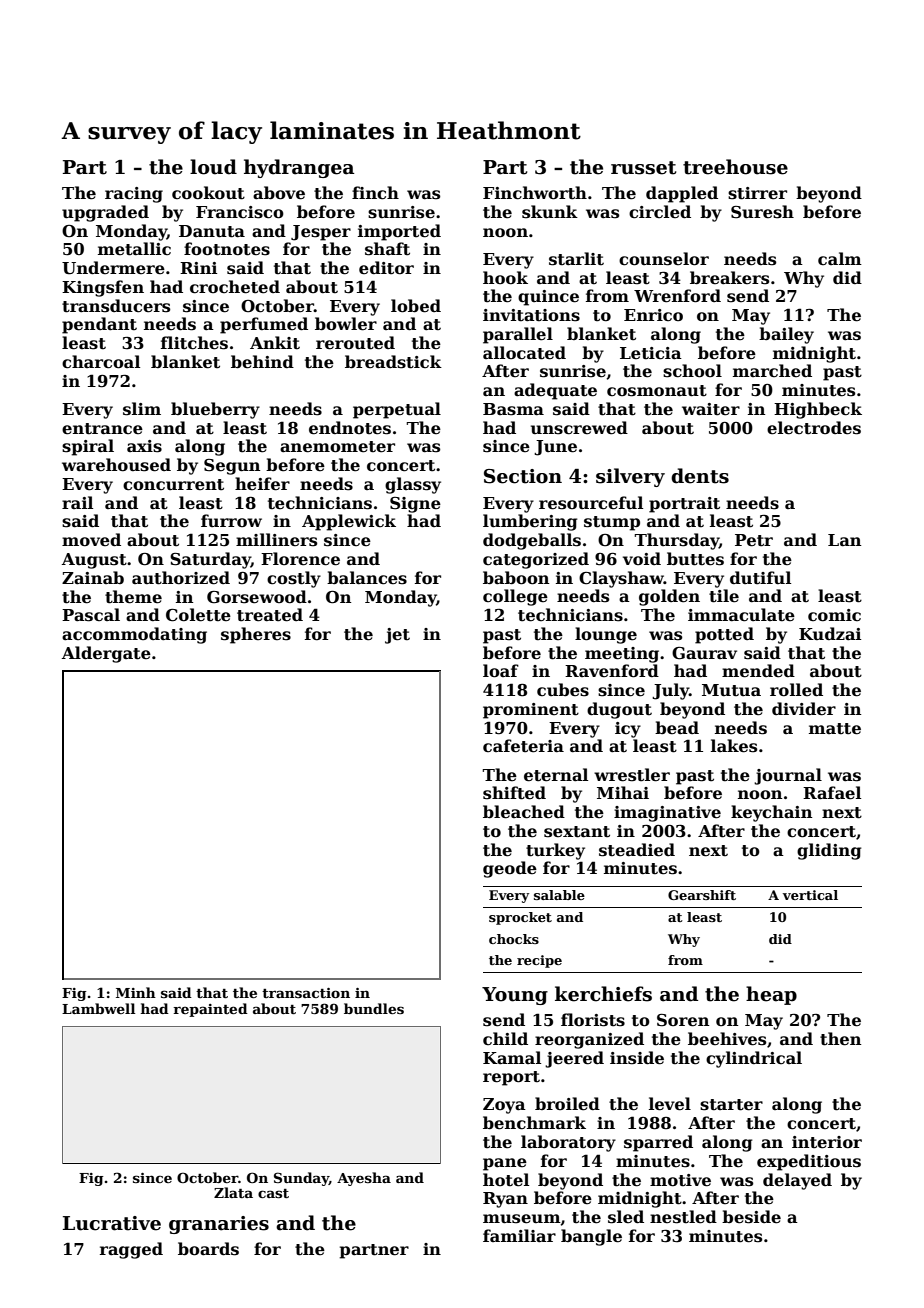 The height and width of the screenshot is (1308, 924). Describe the element at coordinates (515, 996) in the screenshot. I see `Young` at that location.
